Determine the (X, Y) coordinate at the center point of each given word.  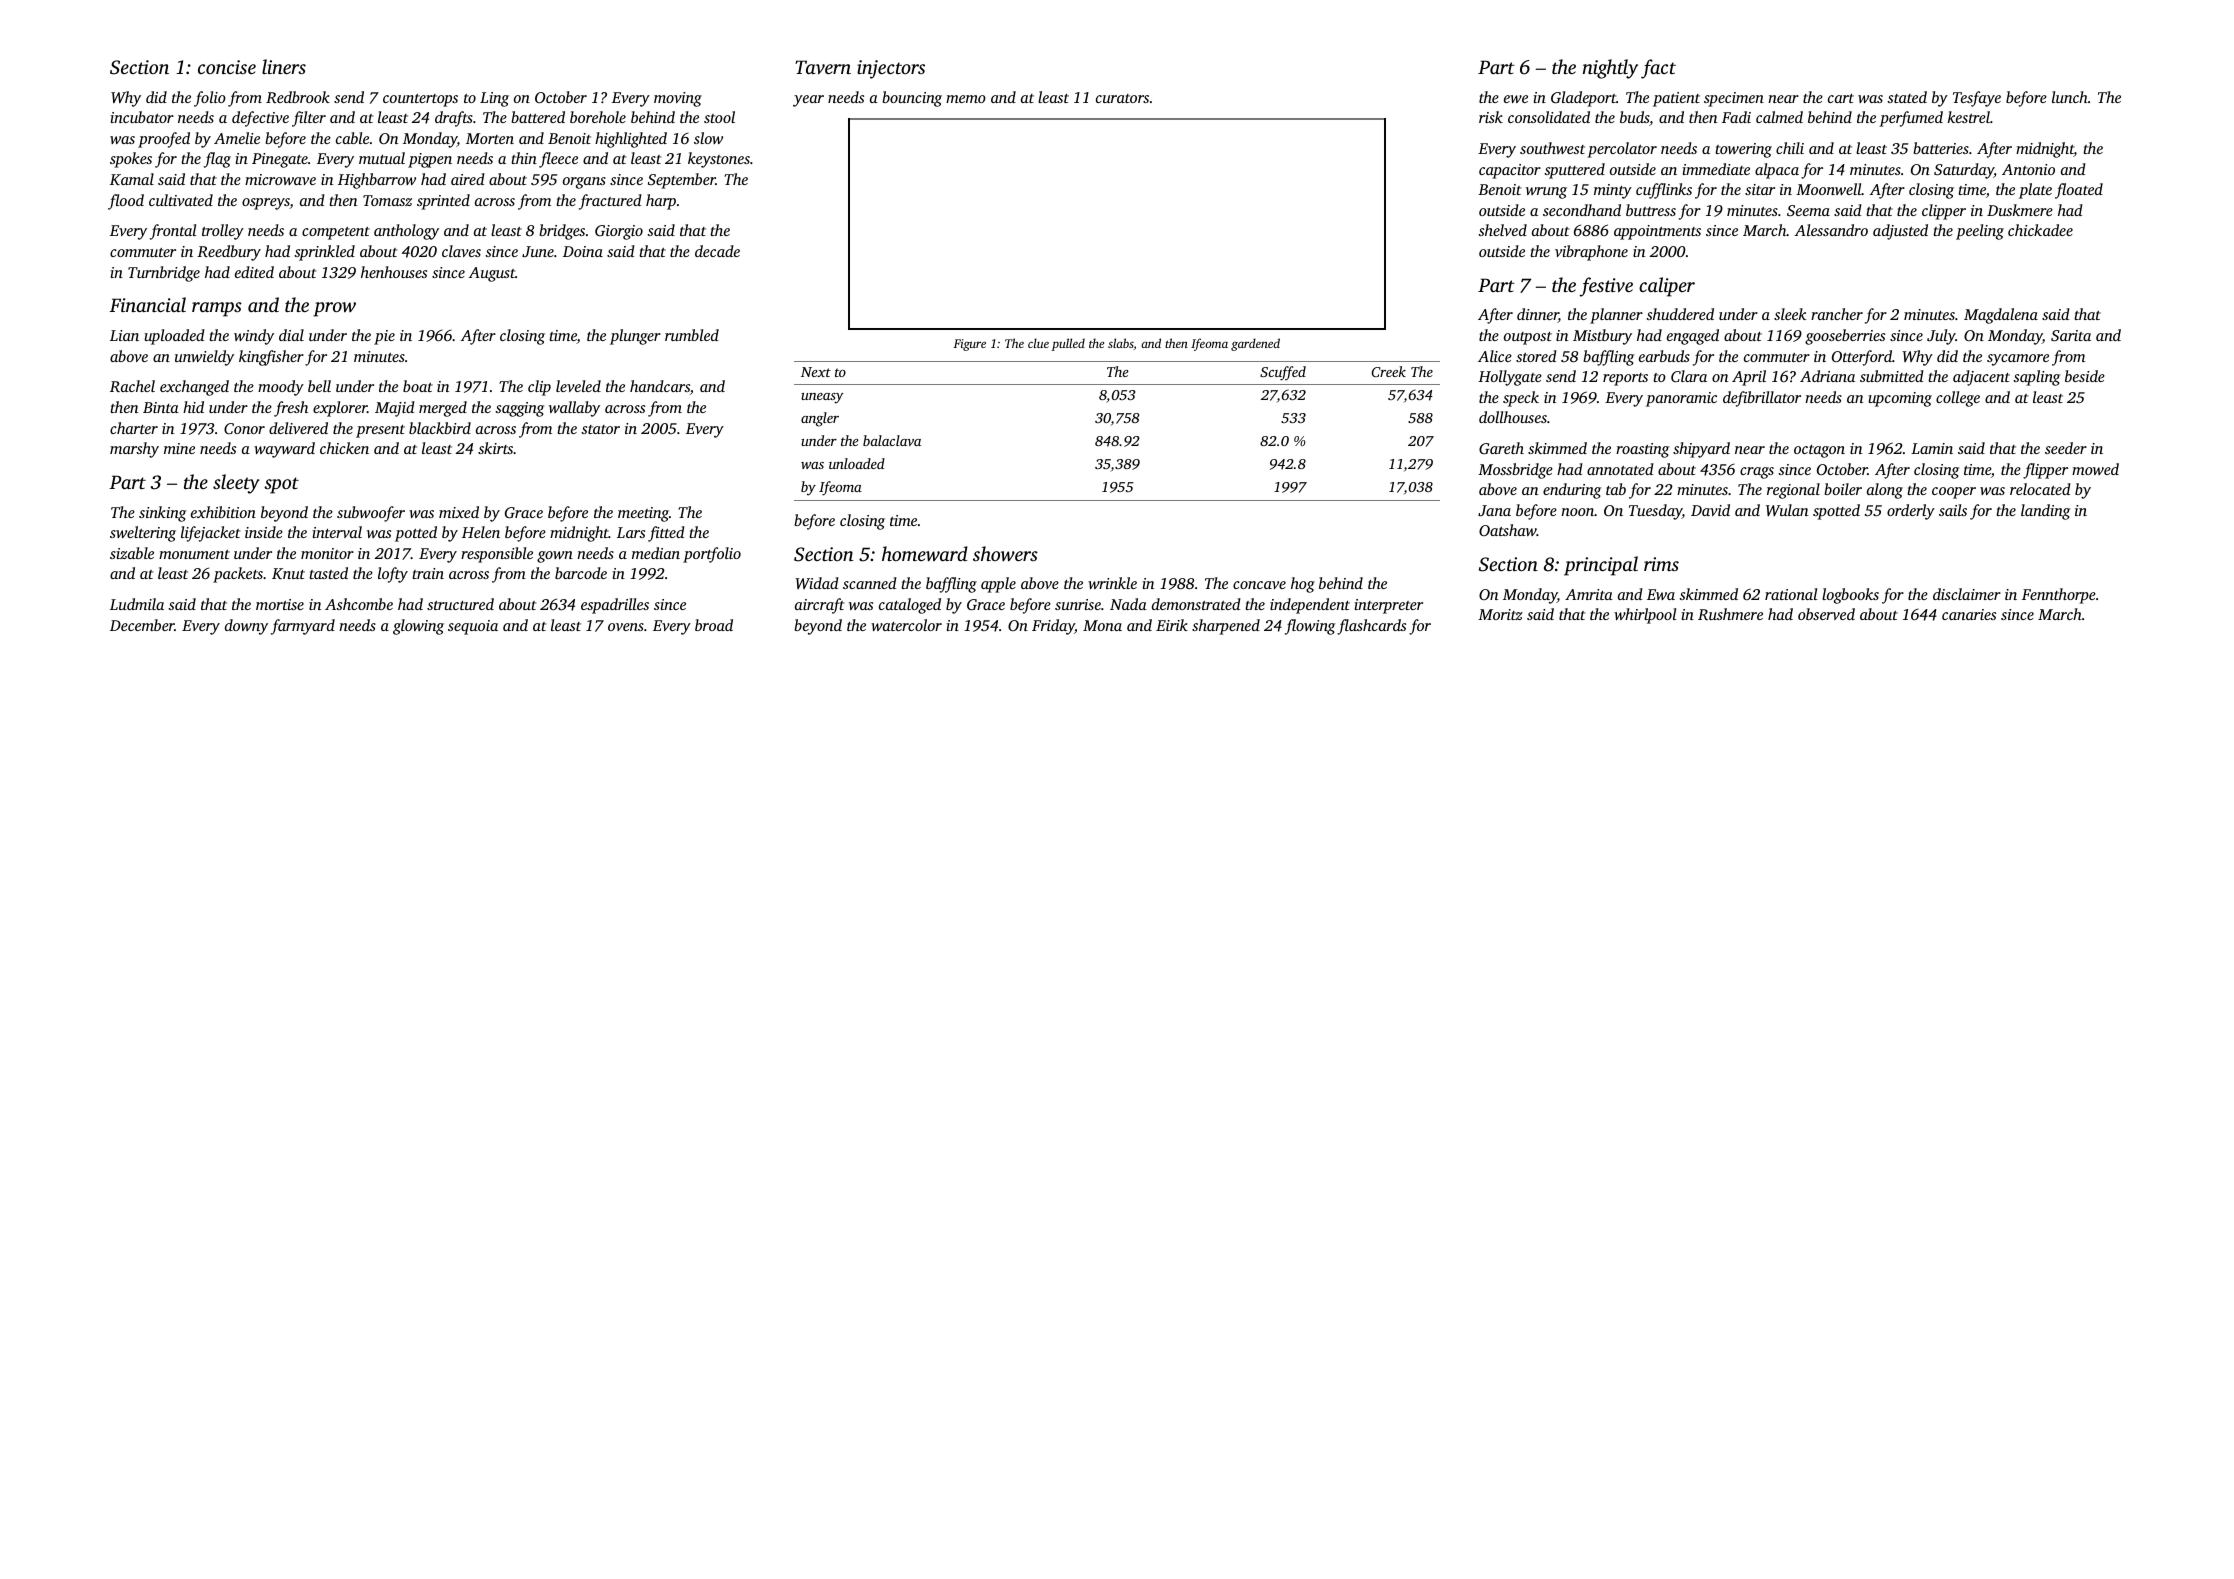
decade (717, 251)
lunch (2070, 97)
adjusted (1900, 232)
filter (309, 119)
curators (1122, 98)
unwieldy (204, 358)
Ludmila (137, 604)
